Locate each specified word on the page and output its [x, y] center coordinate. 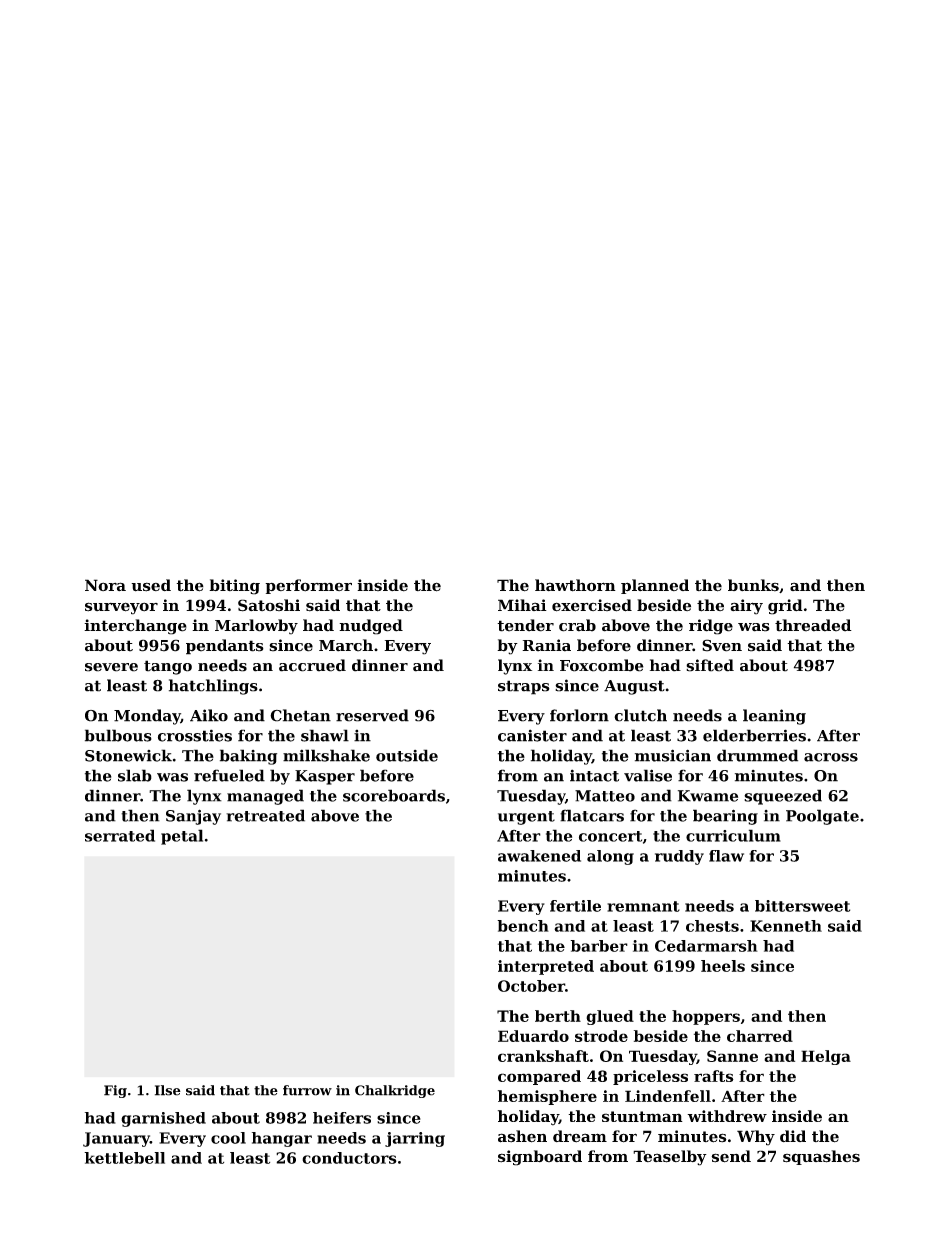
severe [111, 667]
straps [524, 687]
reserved [372, 715]
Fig [115, 1091]
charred [760, 1036]
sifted [710, 665]
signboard [540, 1158]
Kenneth [786, 926]
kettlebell [124, 1158]
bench [523, 926]
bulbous [118, 735]
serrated [120, 835]
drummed [757, 755]
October [531, 986]
